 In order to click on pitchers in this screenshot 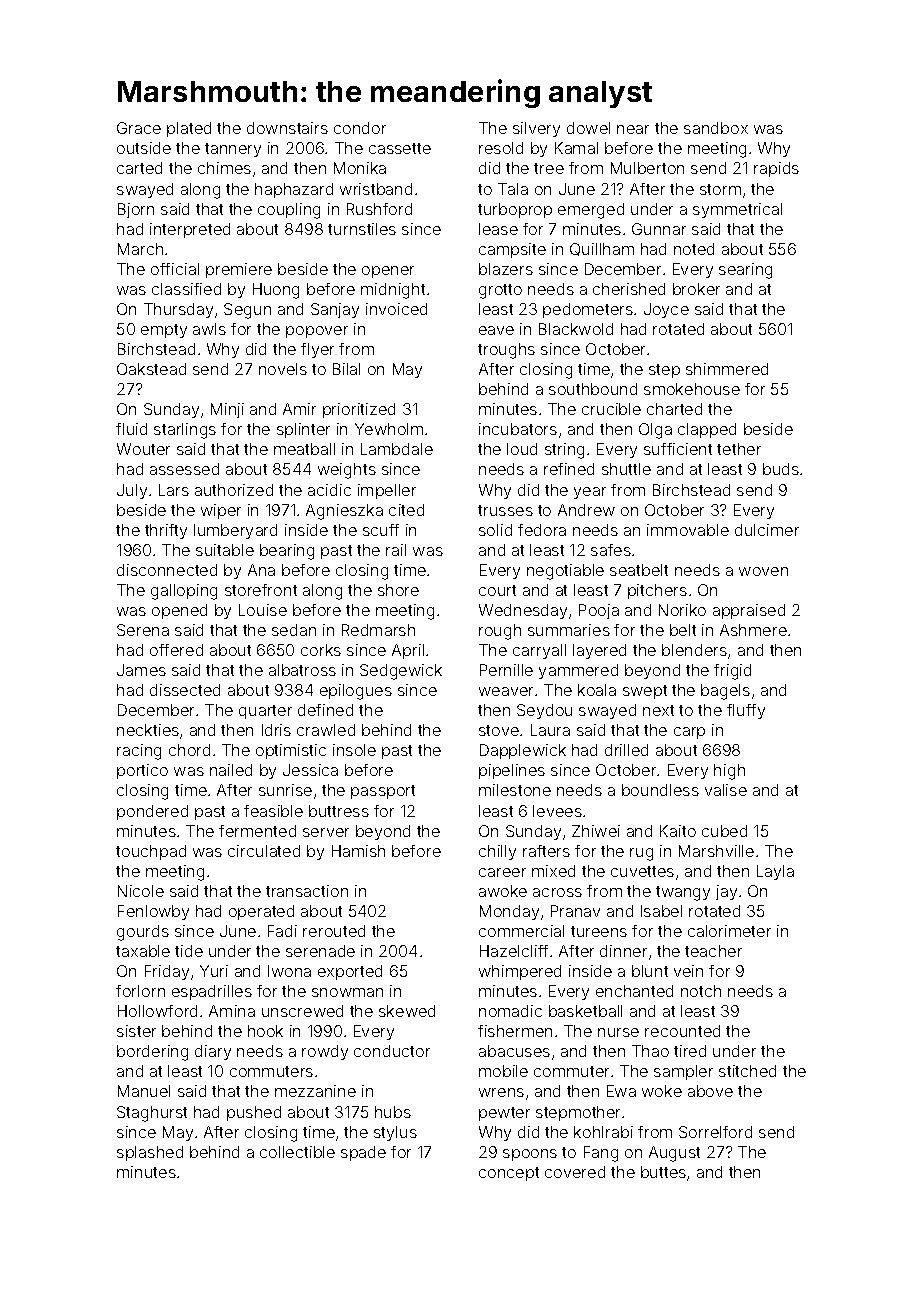, I will do `click(657, 591)`.
